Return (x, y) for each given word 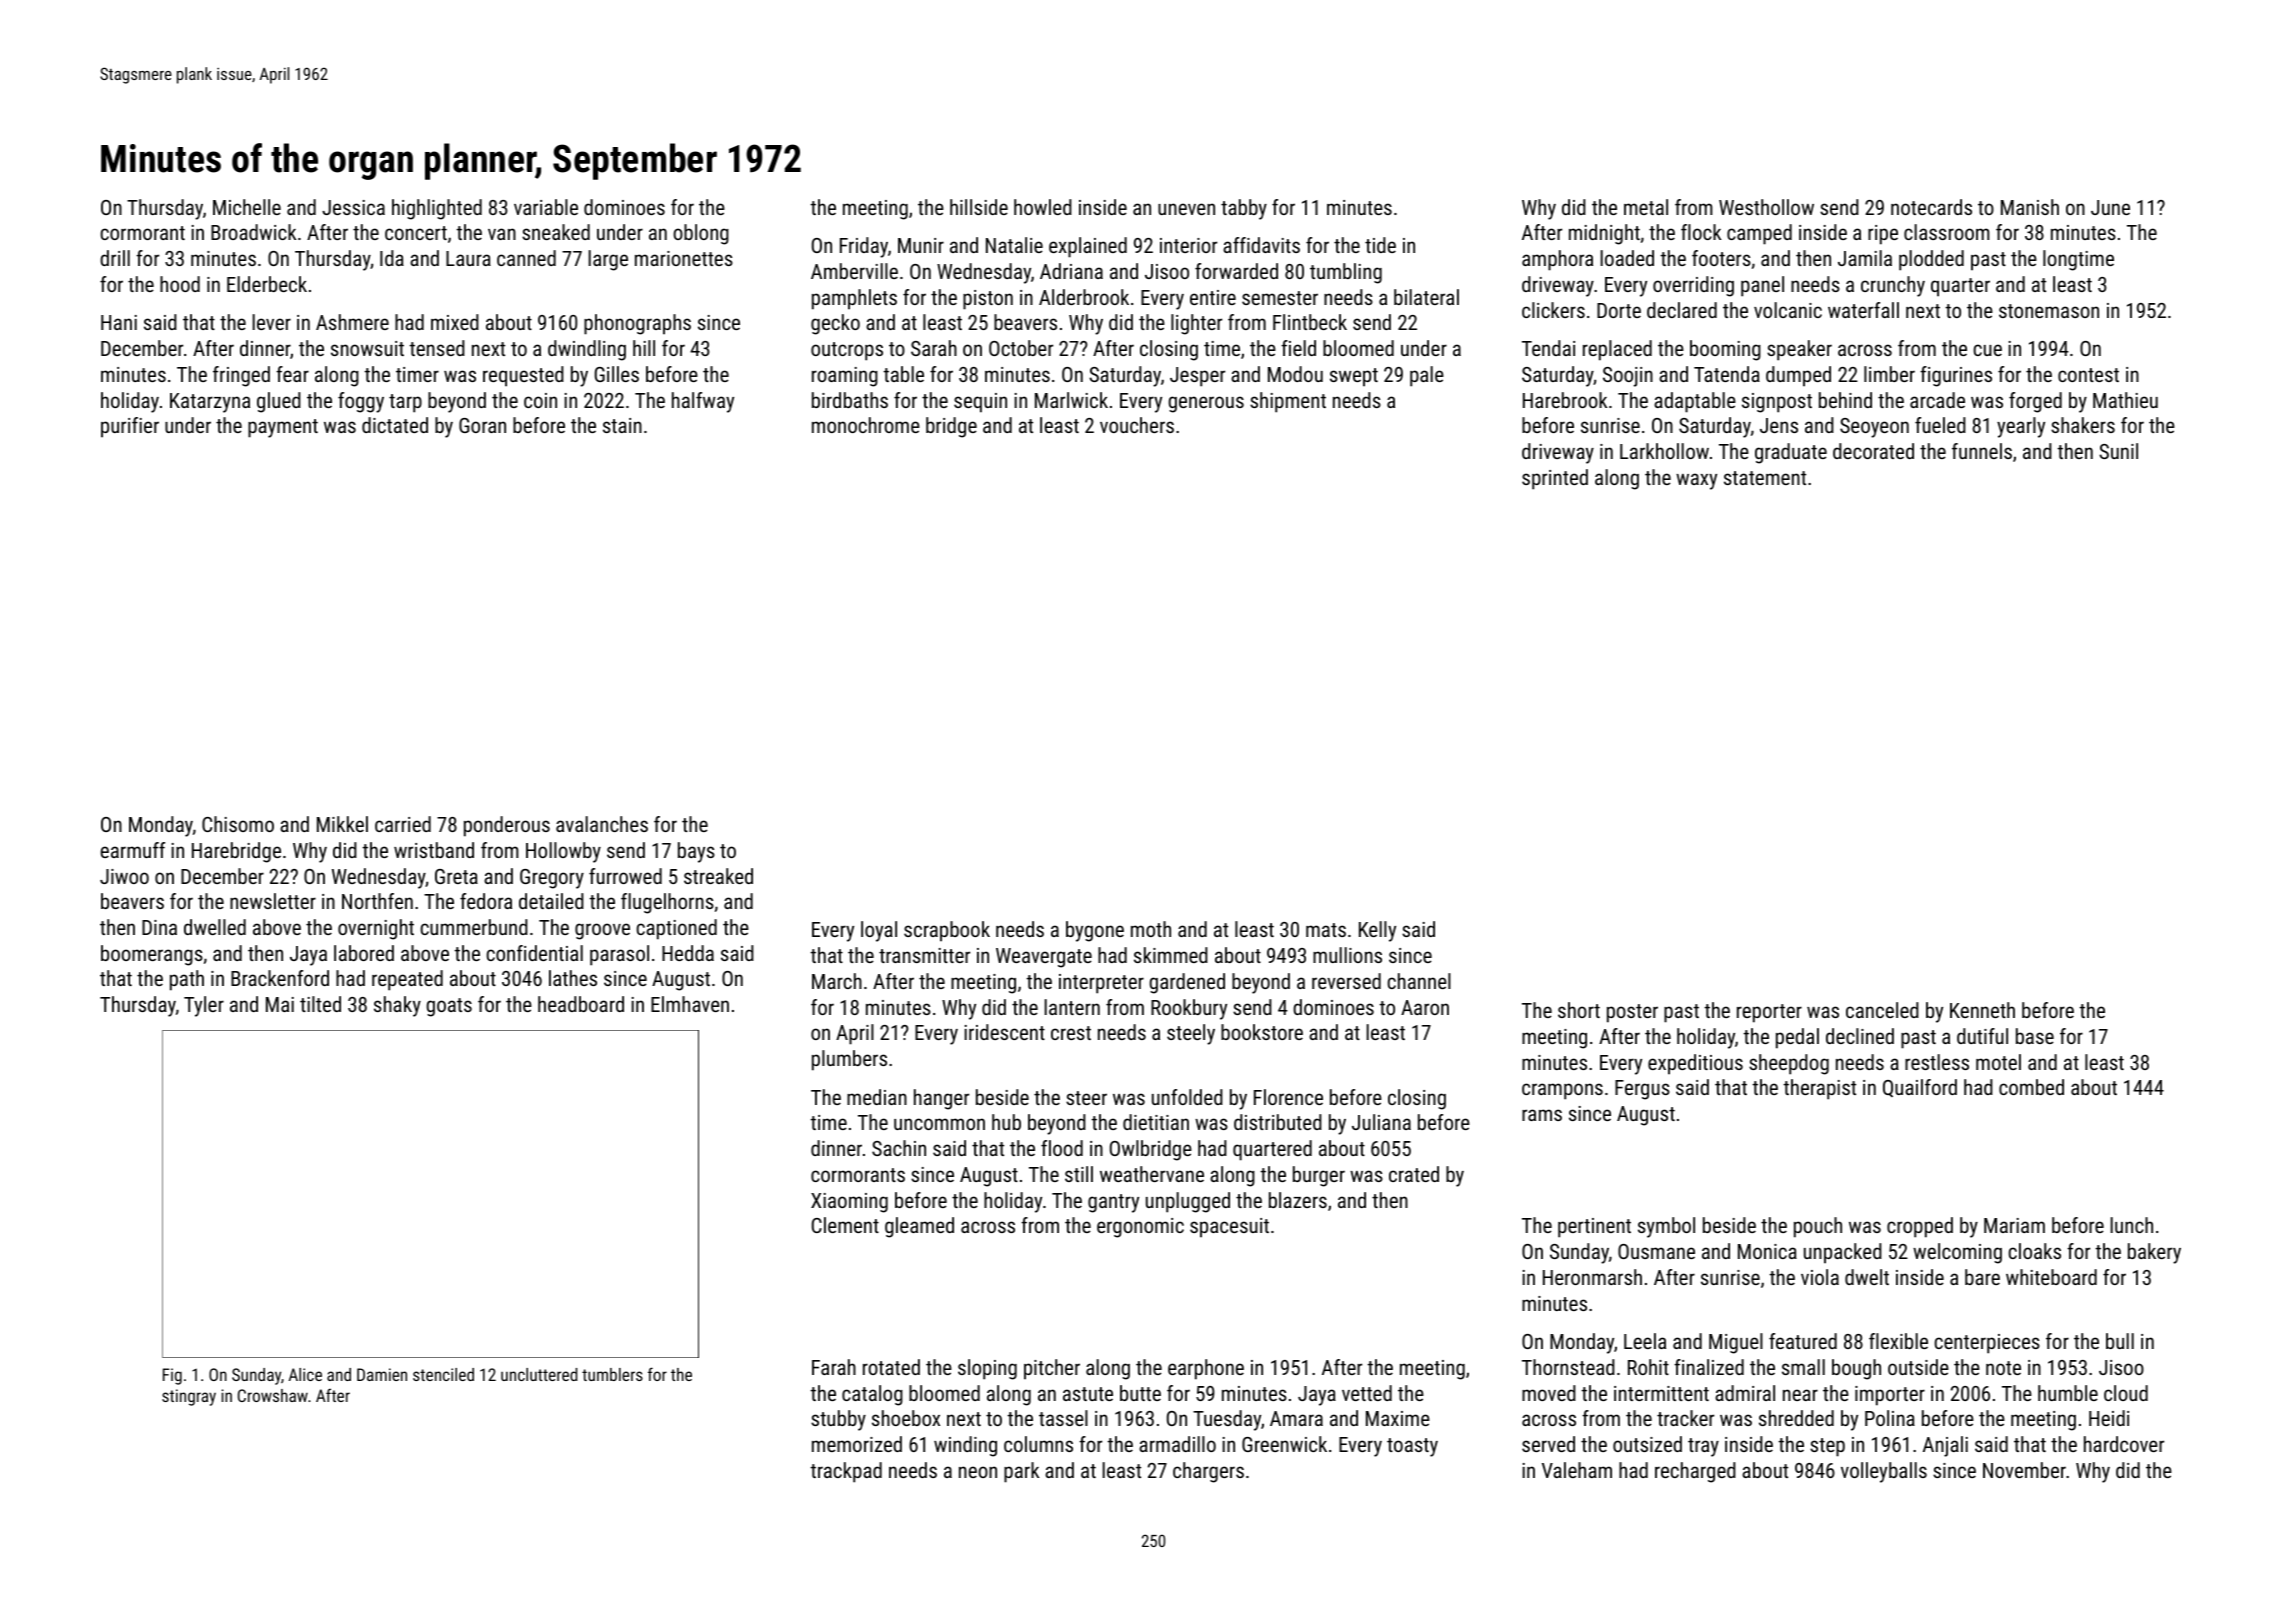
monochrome (866, 425)
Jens (1779, 425)
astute (1088, 1394)
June (2110, 207)
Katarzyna (210, 403)
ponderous (507, 826)
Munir (921, 245)
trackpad (846, 1472)
